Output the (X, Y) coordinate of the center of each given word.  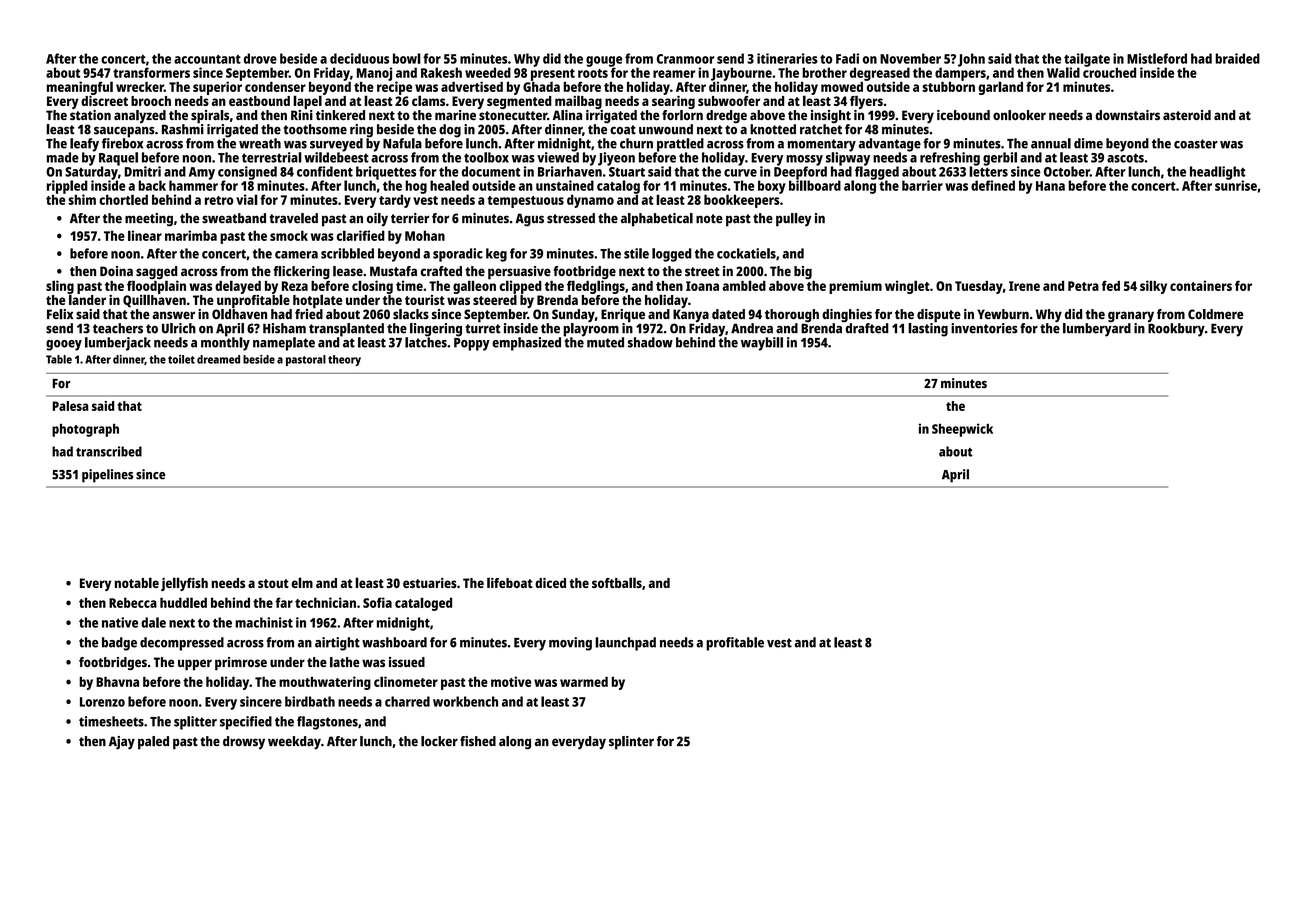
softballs (617, 582)
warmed (584, 682)
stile (636, 253)
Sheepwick (962, 430)
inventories (984, 328)
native (120, 622)
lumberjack (118, 344)
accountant (207, 59)
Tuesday (979, 287)
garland (1001, 88)
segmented (519, 102)
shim (82, 199)
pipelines (107, 476)
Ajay (122, 743)
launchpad (625, 644)
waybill (762, 344)
